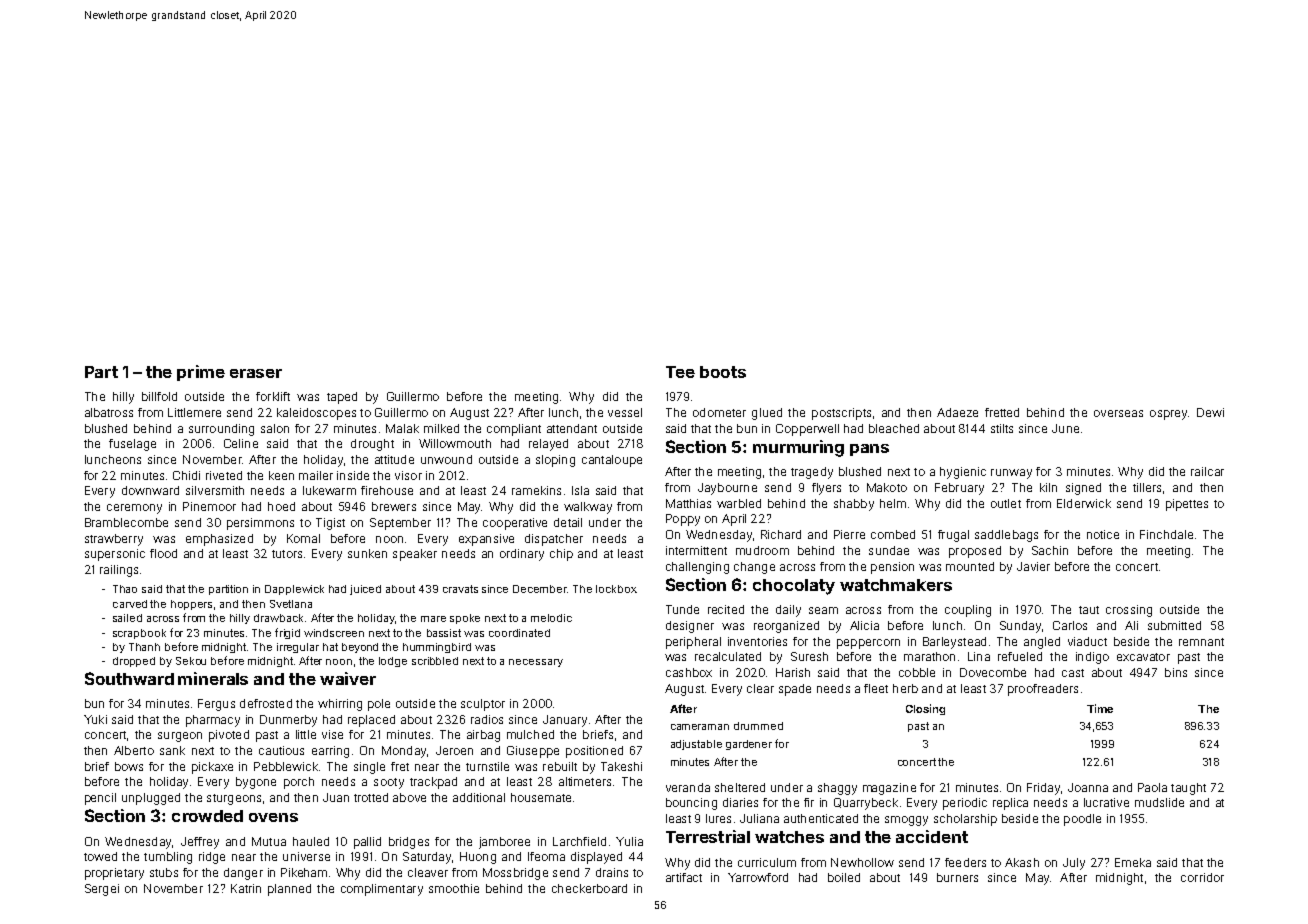 Image resolution: width=1308 pixels, height=924 pixels. What do you see at coordinates (200, 843) in the screenshot?
I see `Jeffrey` at bounding box center [200, 843].
